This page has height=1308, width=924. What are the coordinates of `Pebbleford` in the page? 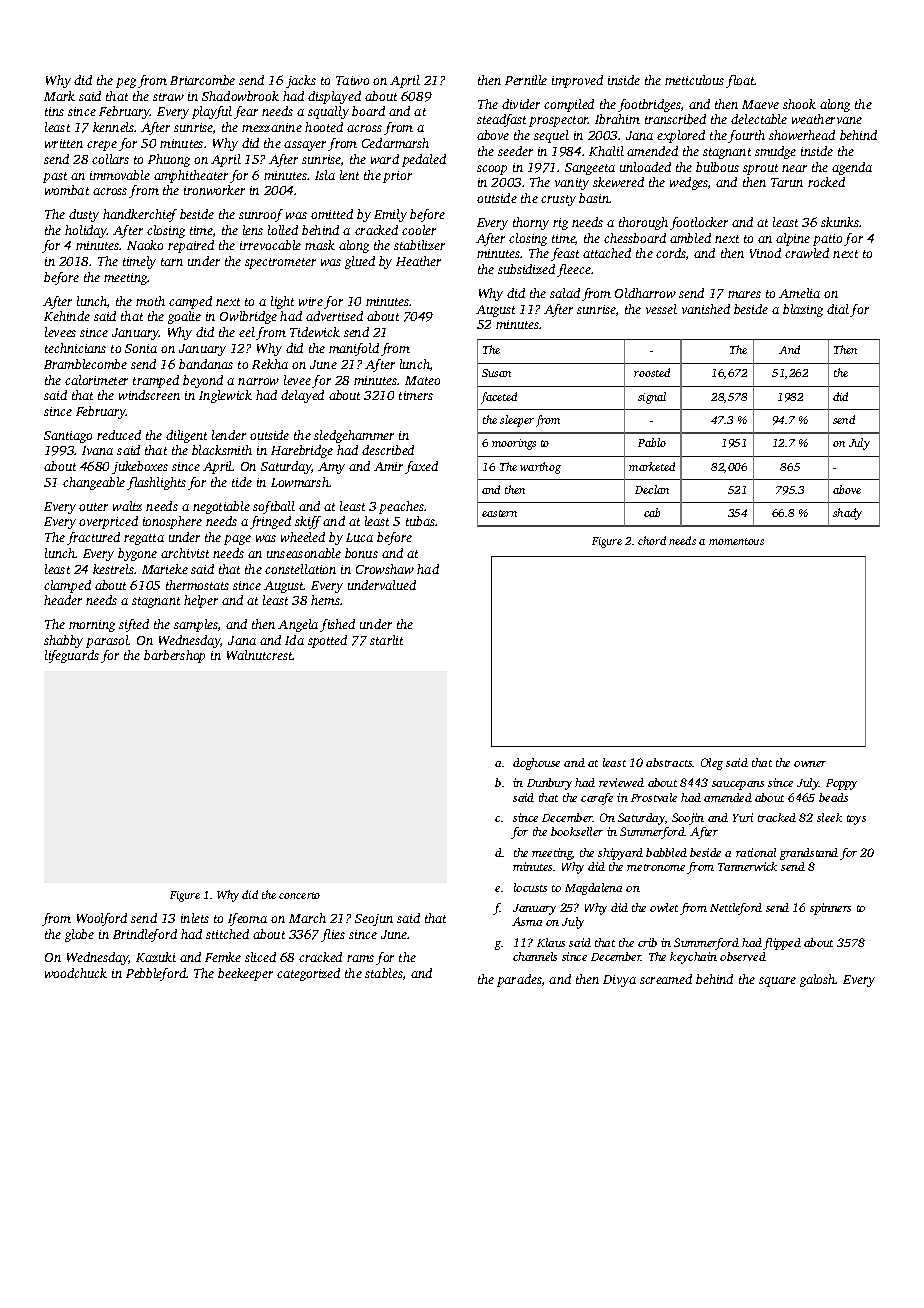 It's located at (156, 974).
